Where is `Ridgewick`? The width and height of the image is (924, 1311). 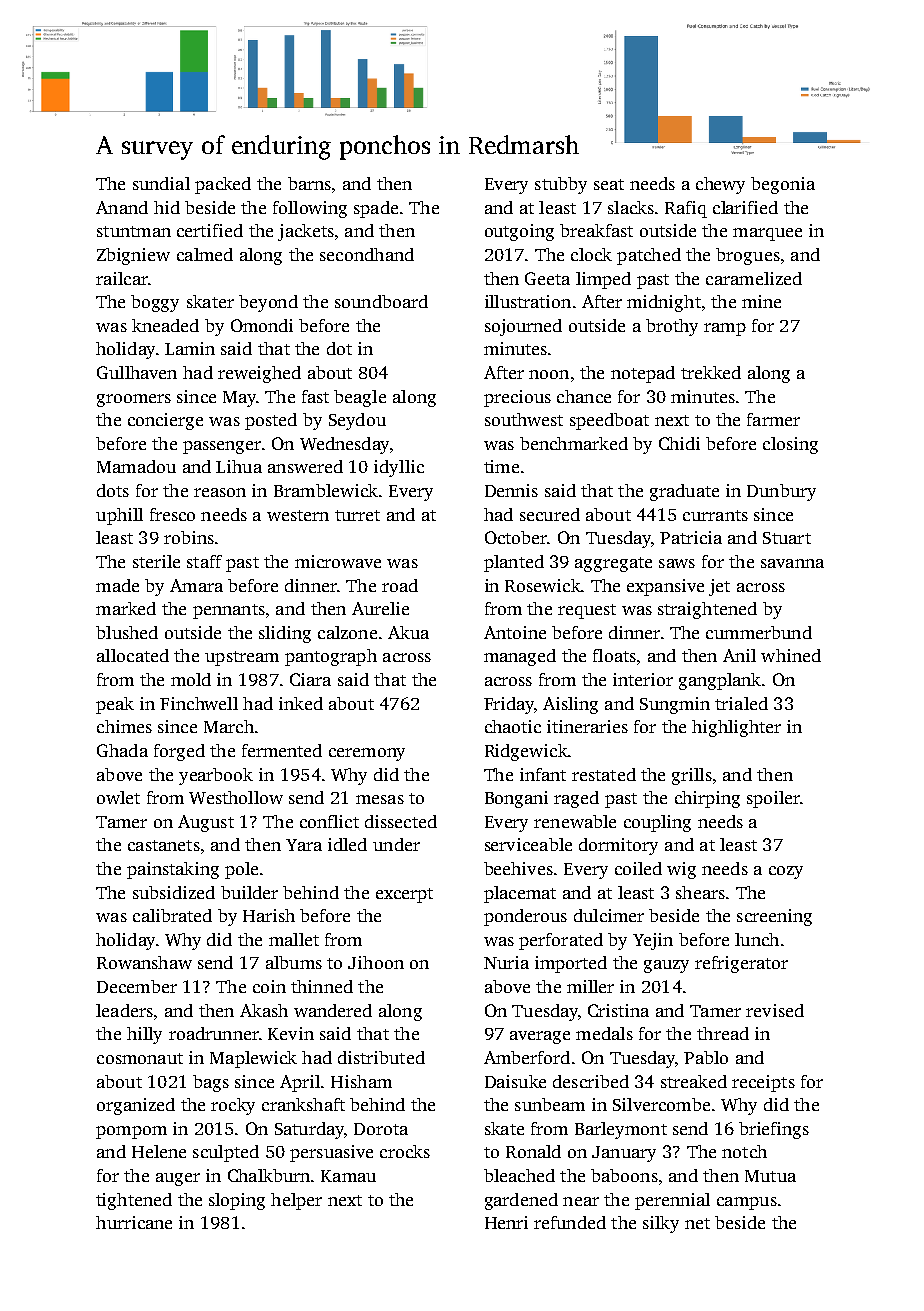
Ridgewick is located at coordinates (526, 752).
